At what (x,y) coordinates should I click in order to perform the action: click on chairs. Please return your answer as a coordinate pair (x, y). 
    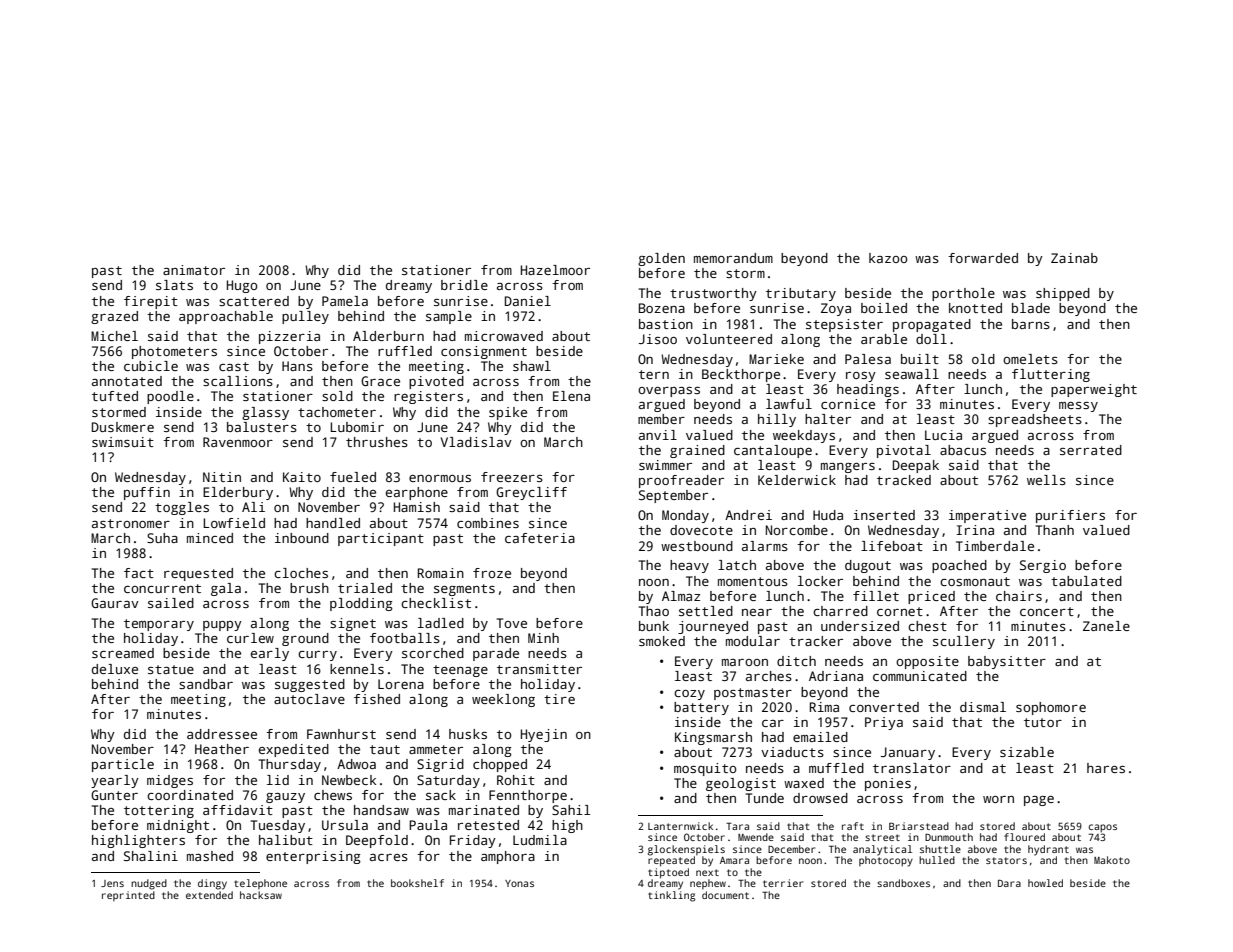
    Looking at the image, I should click on (1019, 596).
